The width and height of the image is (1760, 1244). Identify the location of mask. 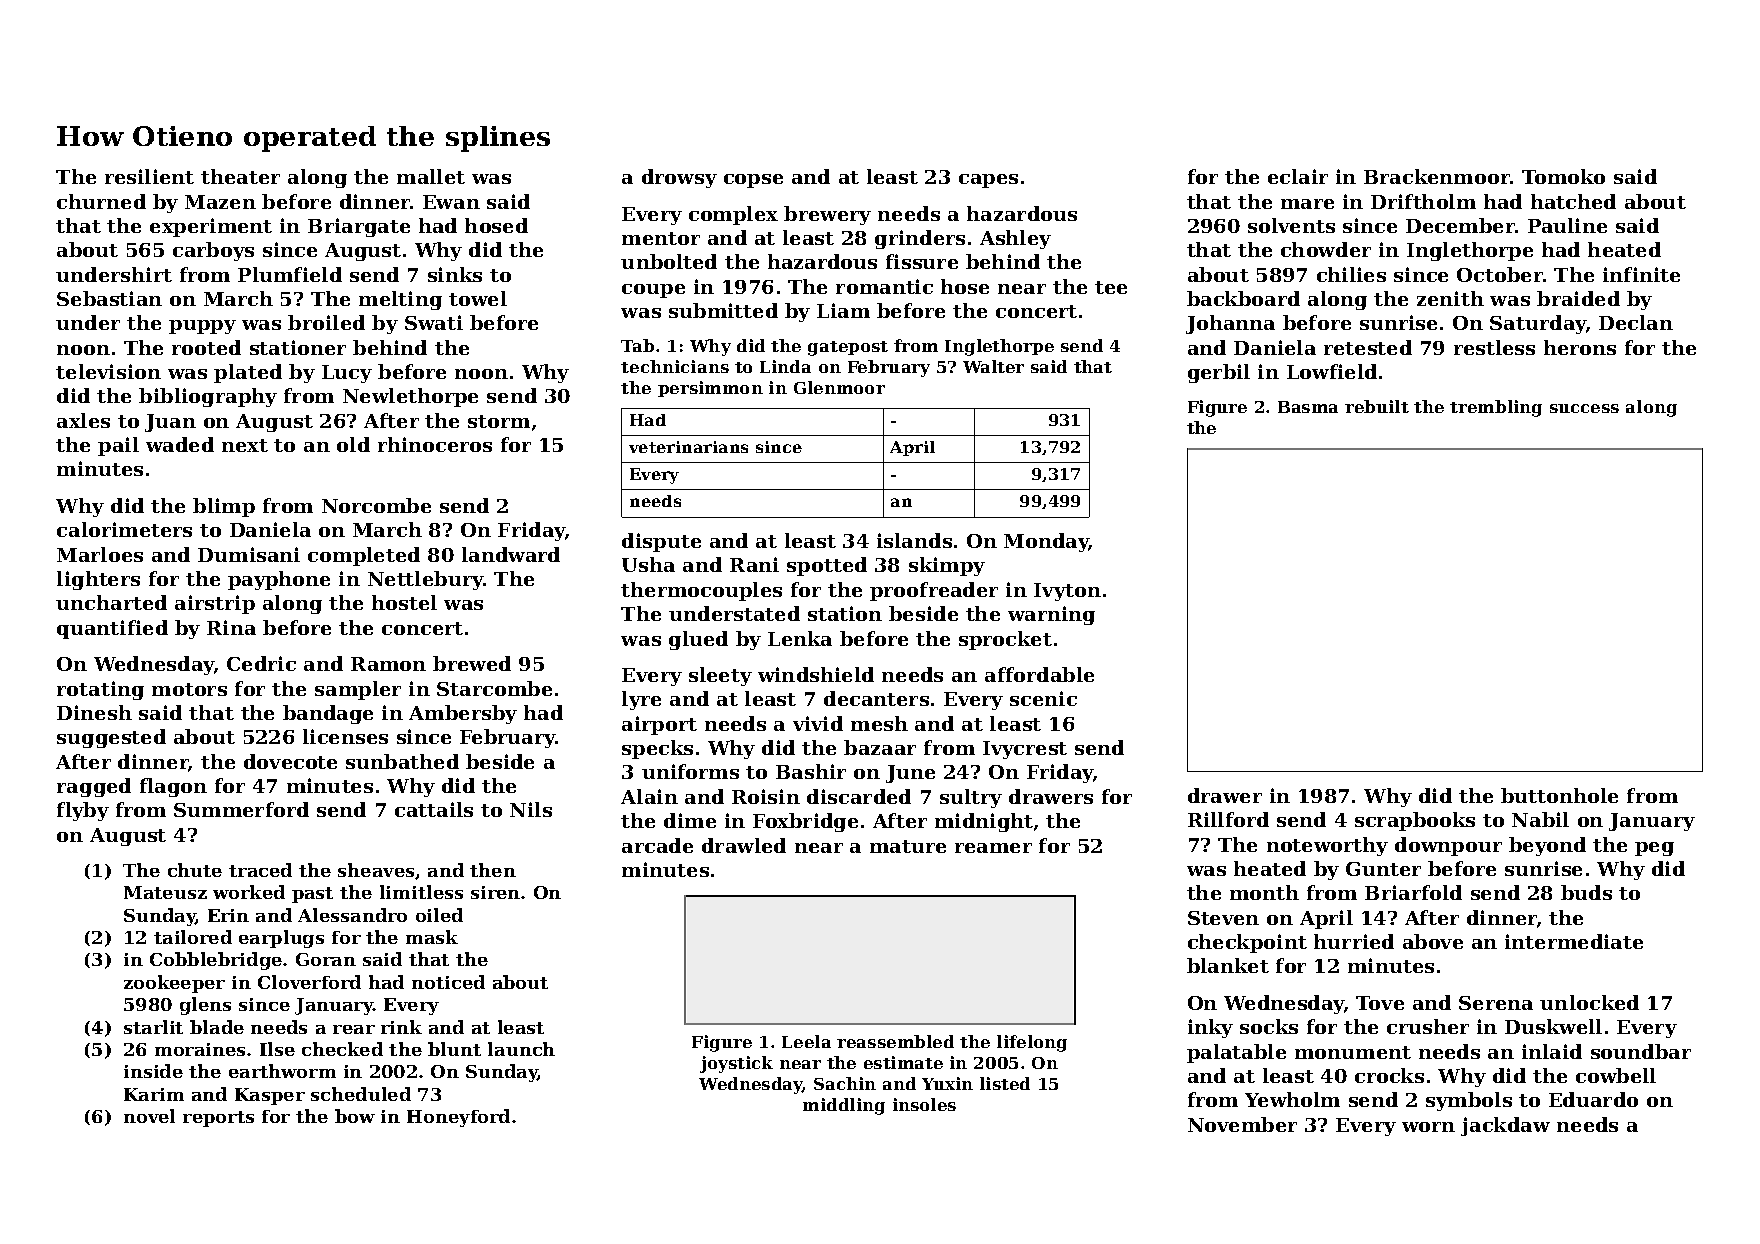
(432, 937).
